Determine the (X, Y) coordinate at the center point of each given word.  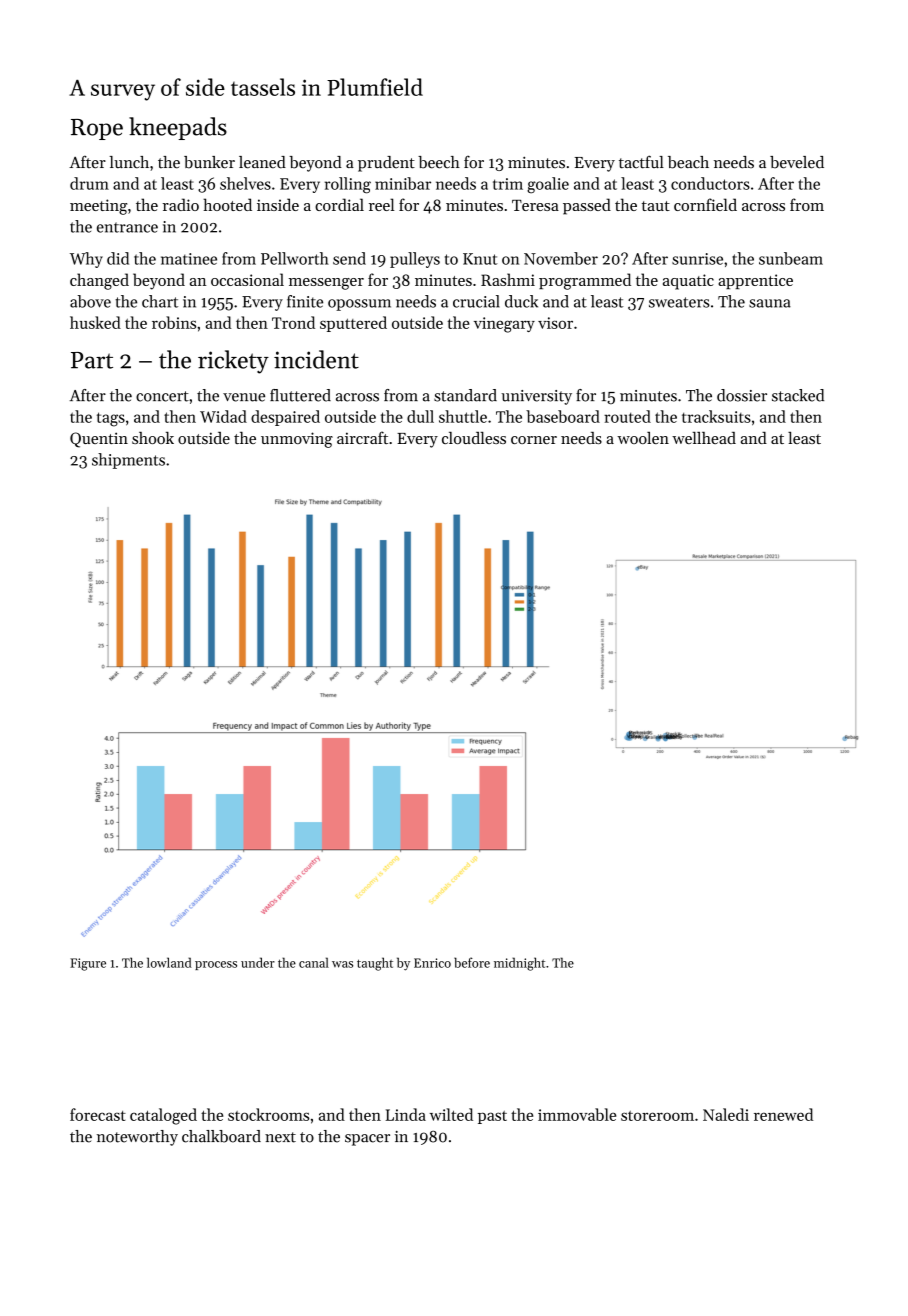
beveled (797, 162)
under (258, 962)
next (280, 1137)
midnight (519, 964)
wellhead (704, 438)
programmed (585, 281)
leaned (262, 162)
